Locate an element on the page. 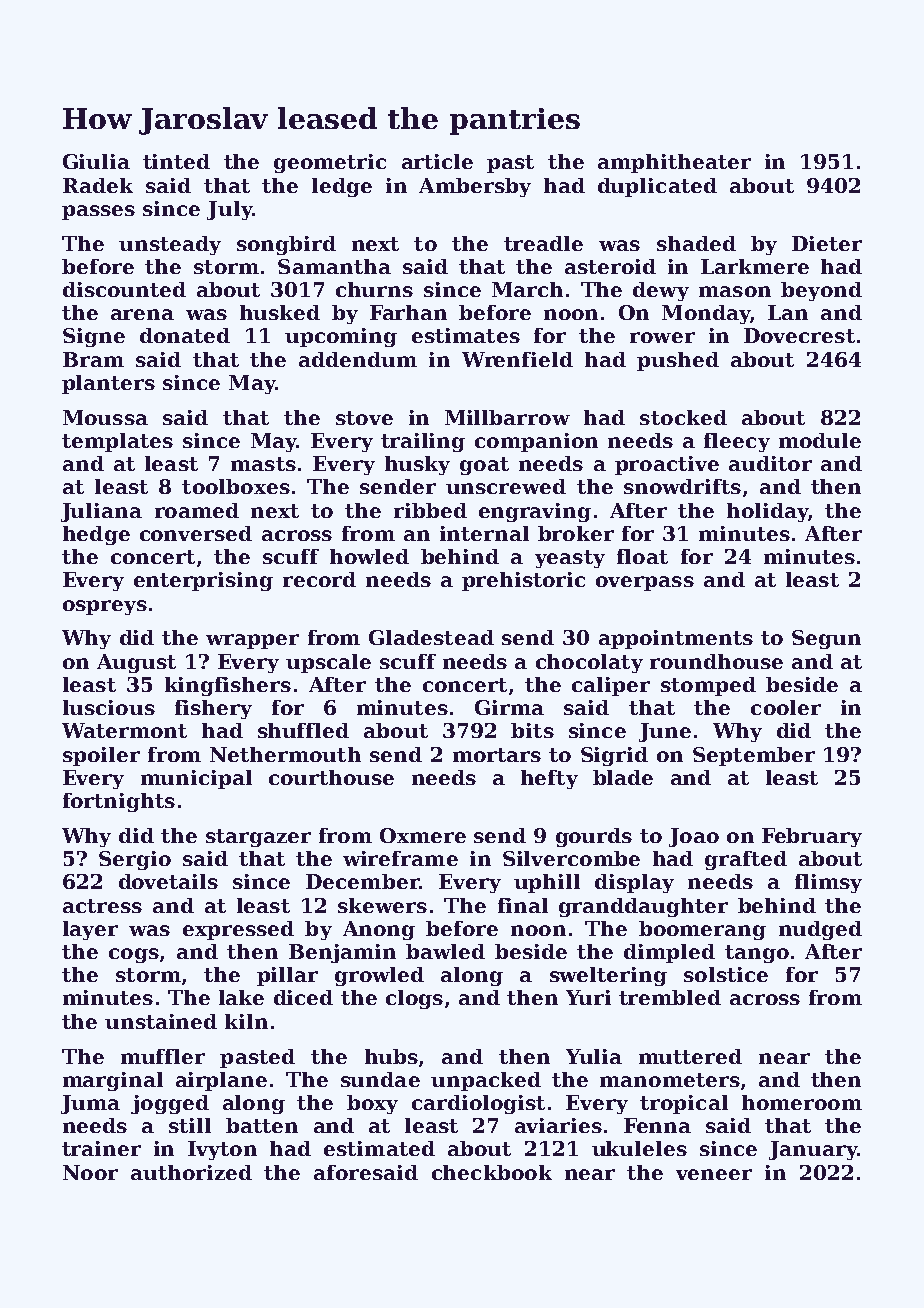  Silvercombe is located at coordinates (571, 858).
